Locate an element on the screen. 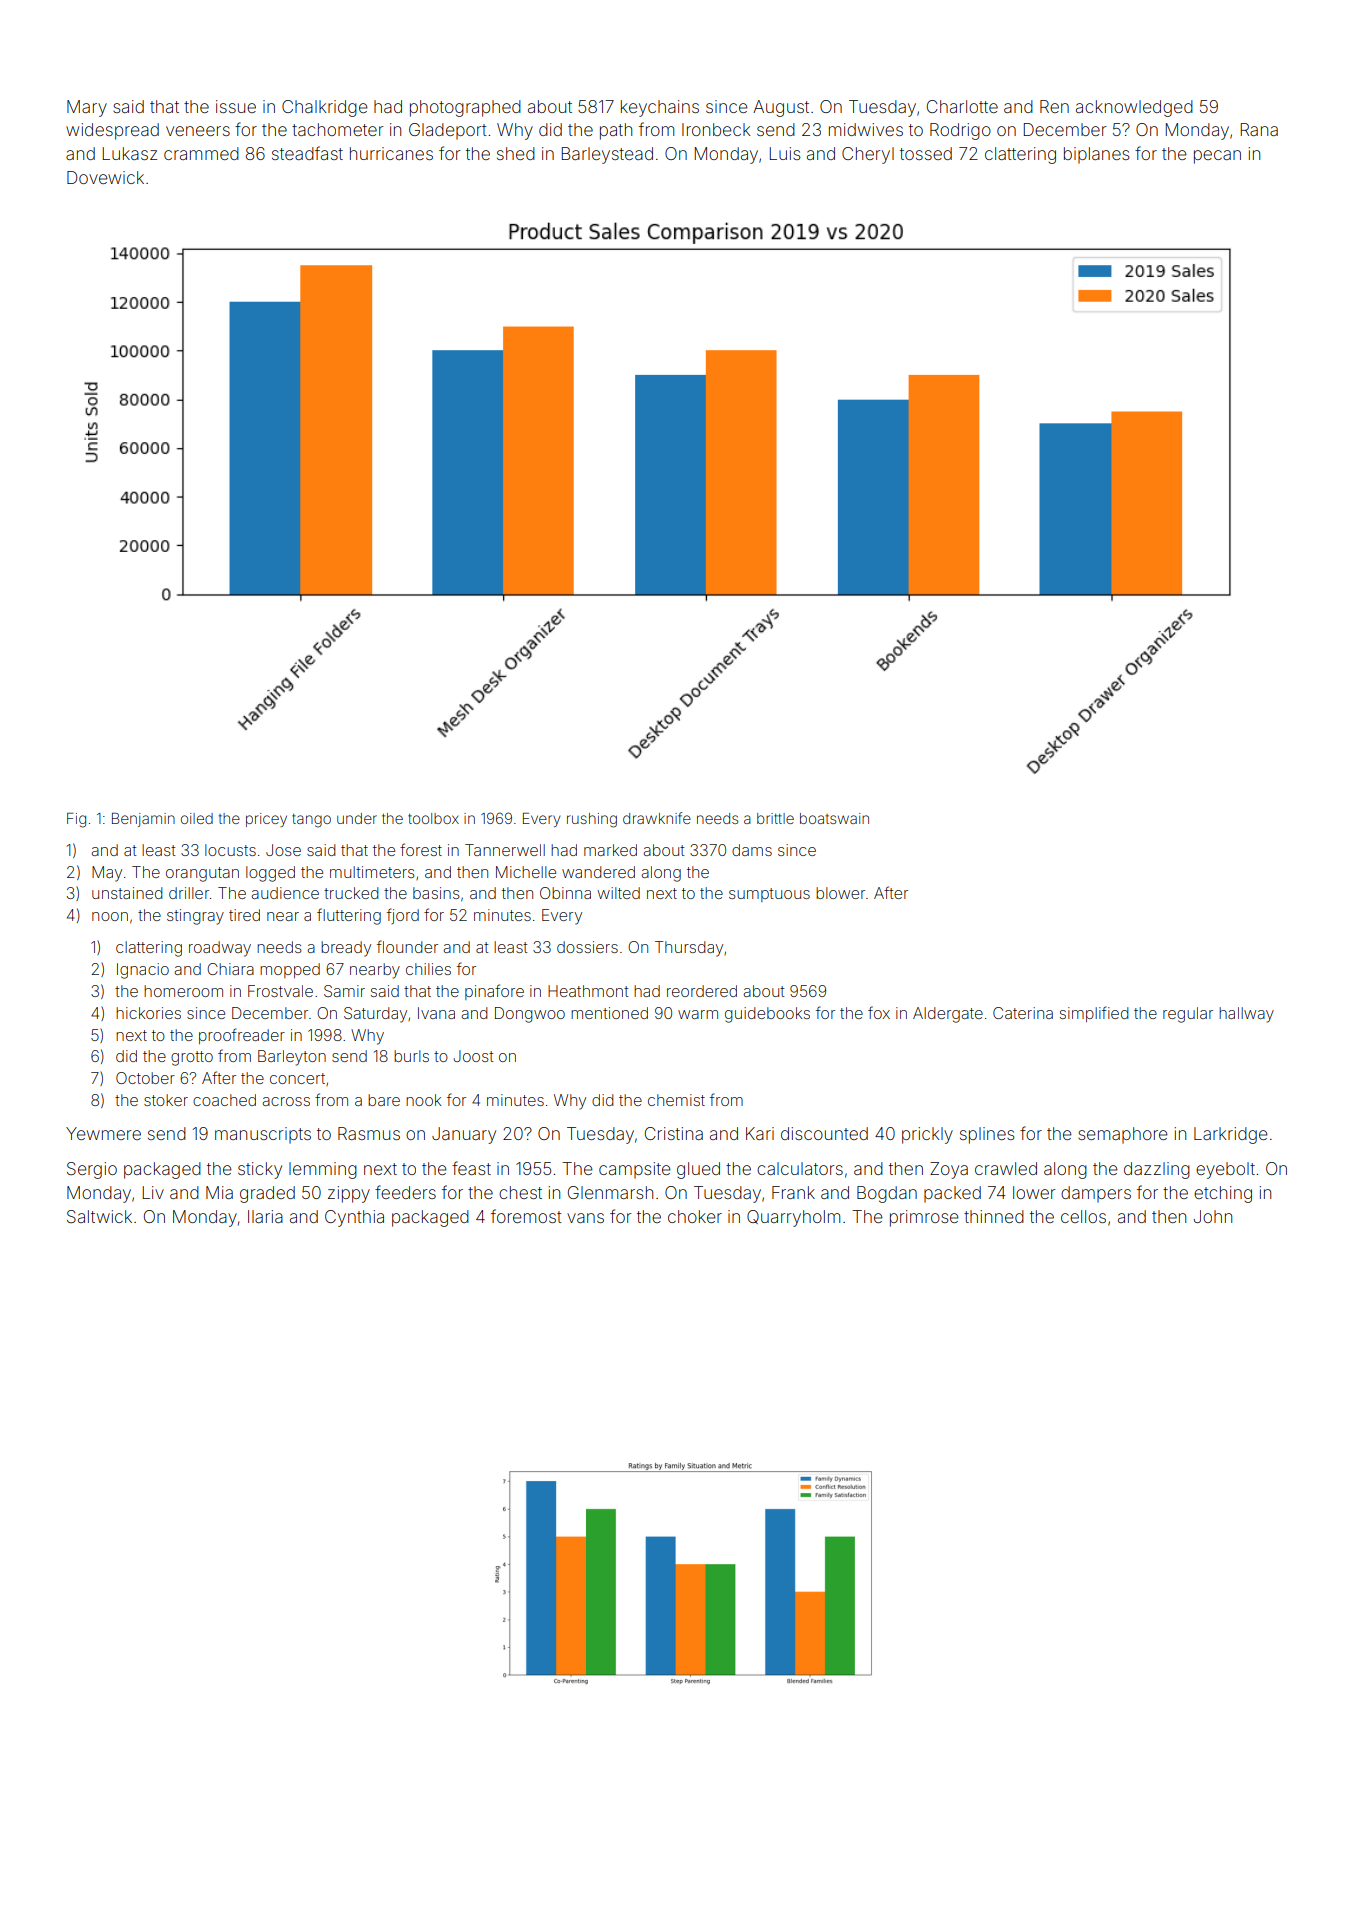 This screenshot has height=1921, width=1359. boatswain is located at coordinates (834, 818).
